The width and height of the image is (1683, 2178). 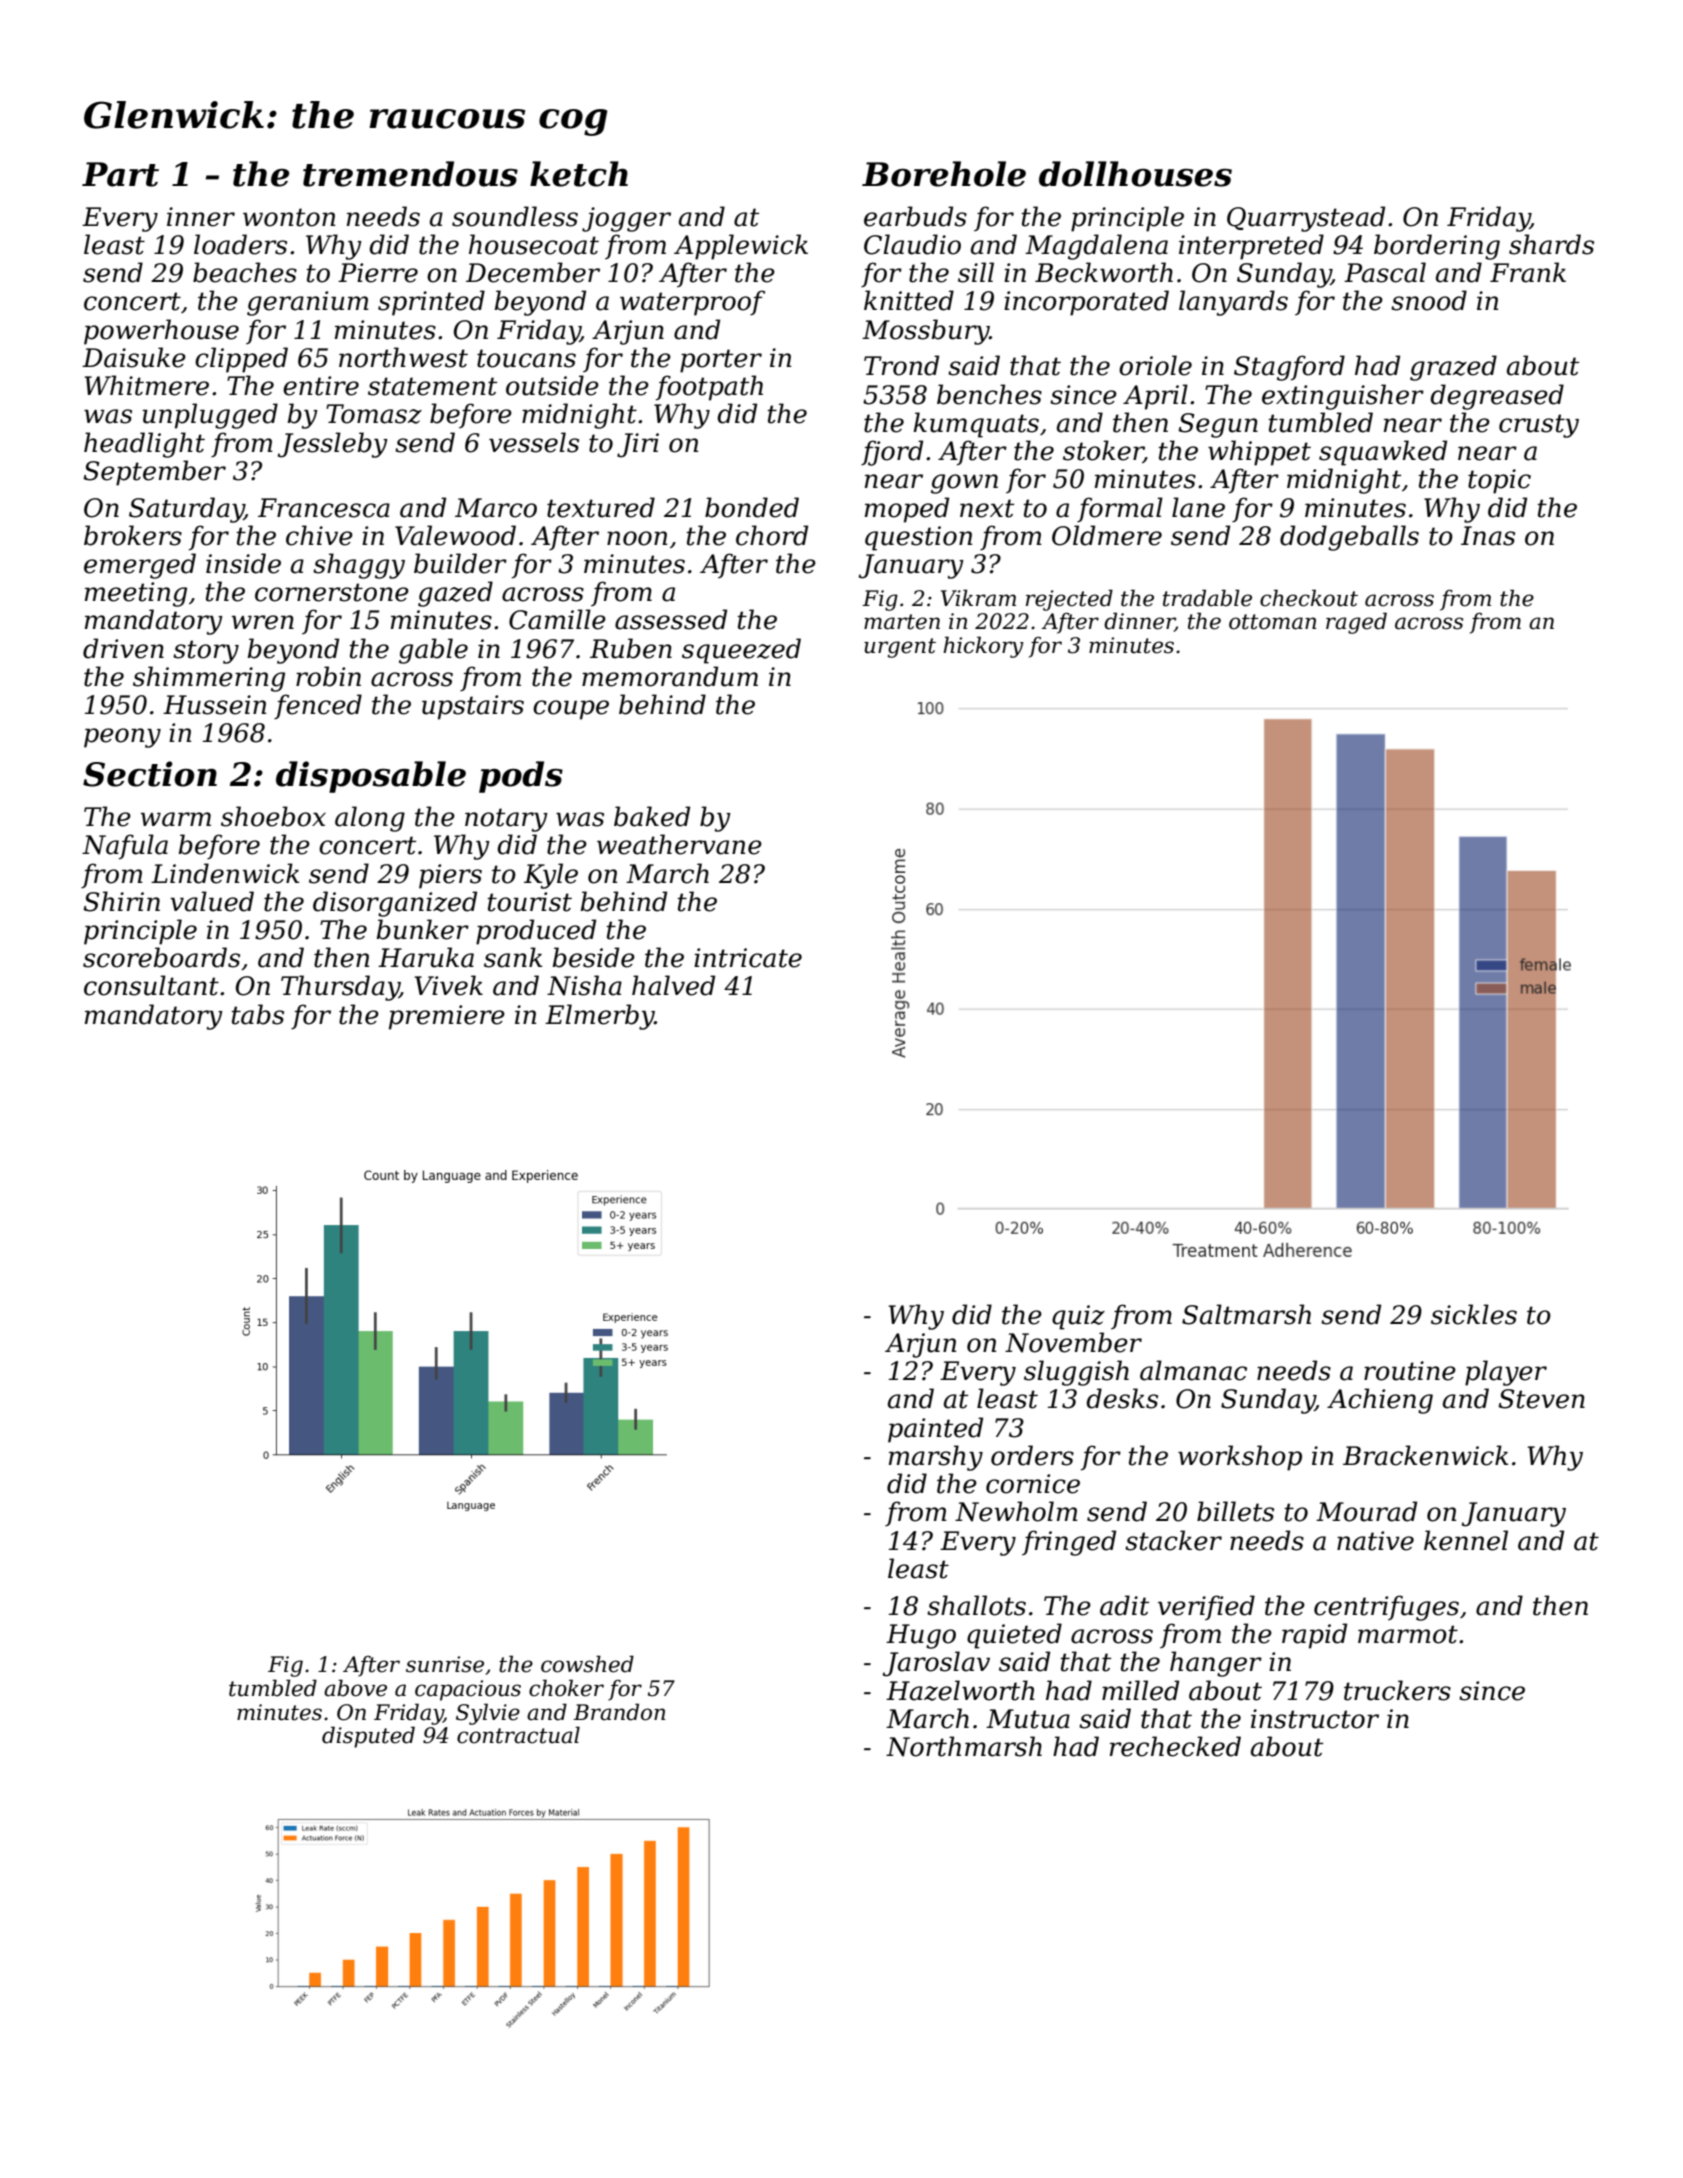 What do you see at coordinates (1528, 272) in the image?
I see `Frank` at bounding box center [1528, 272].
